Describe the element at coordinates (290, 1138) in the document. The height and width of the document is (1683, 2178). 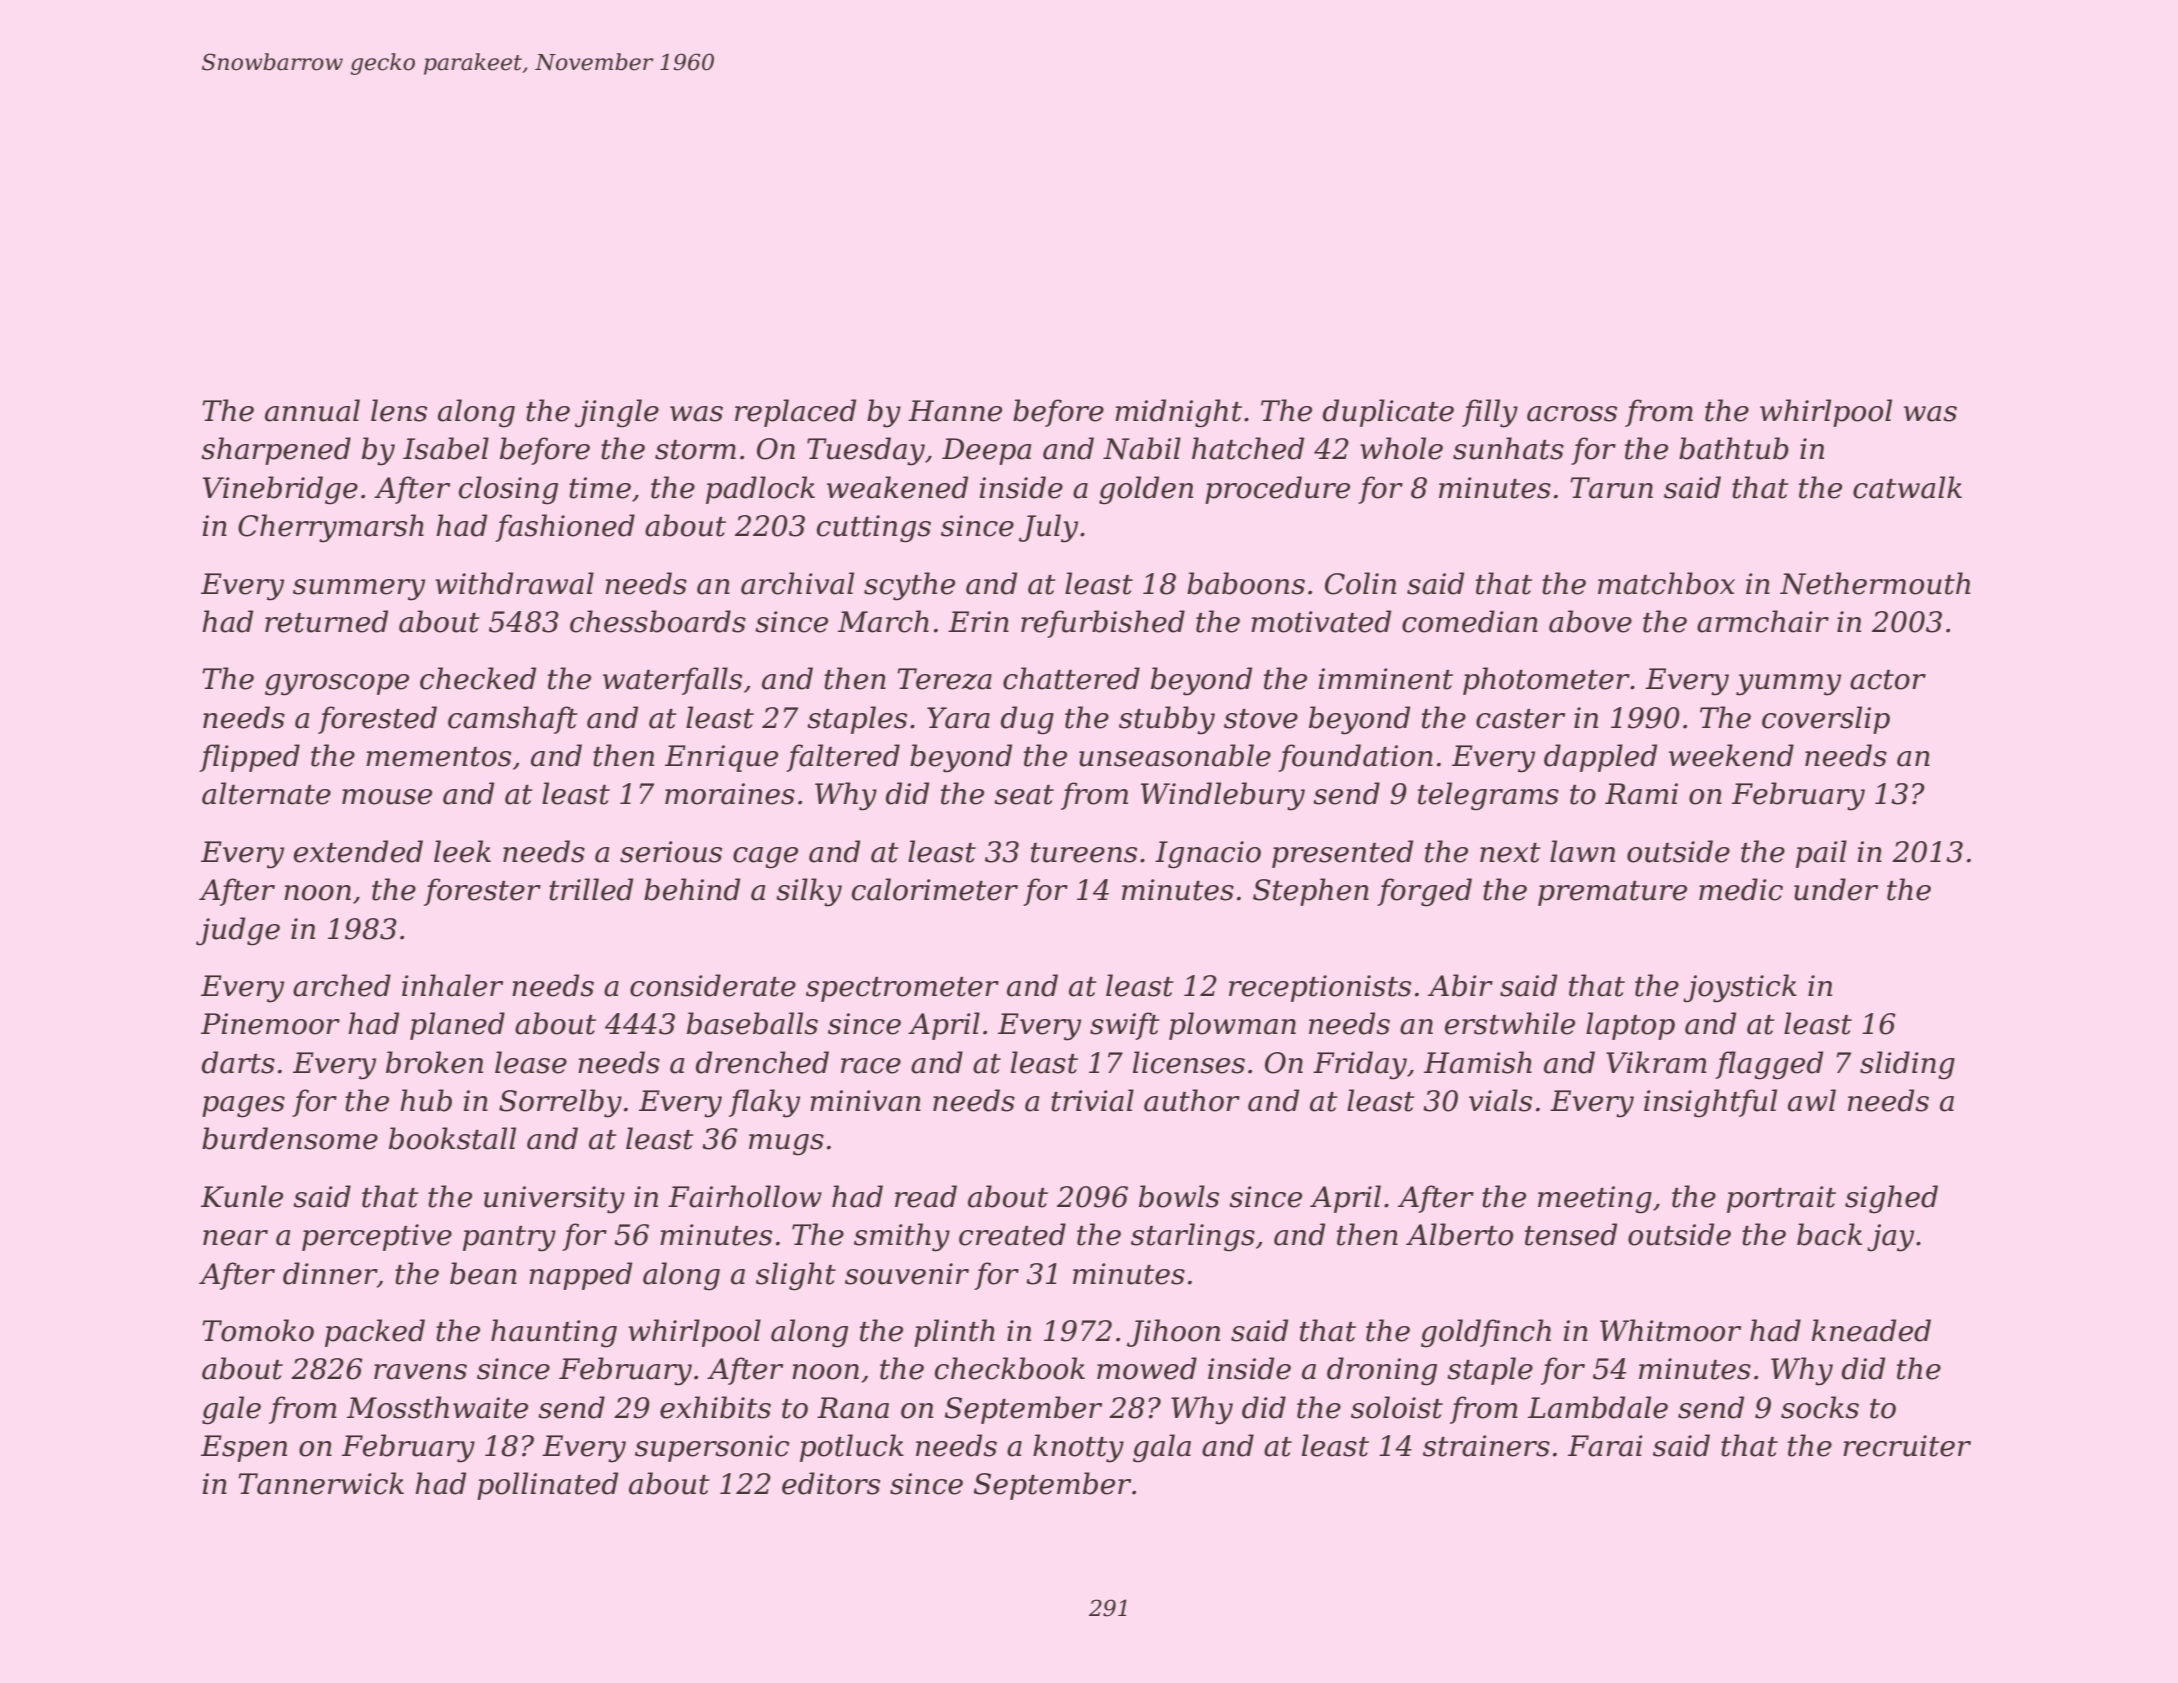
I see `burdensome` at that location.
